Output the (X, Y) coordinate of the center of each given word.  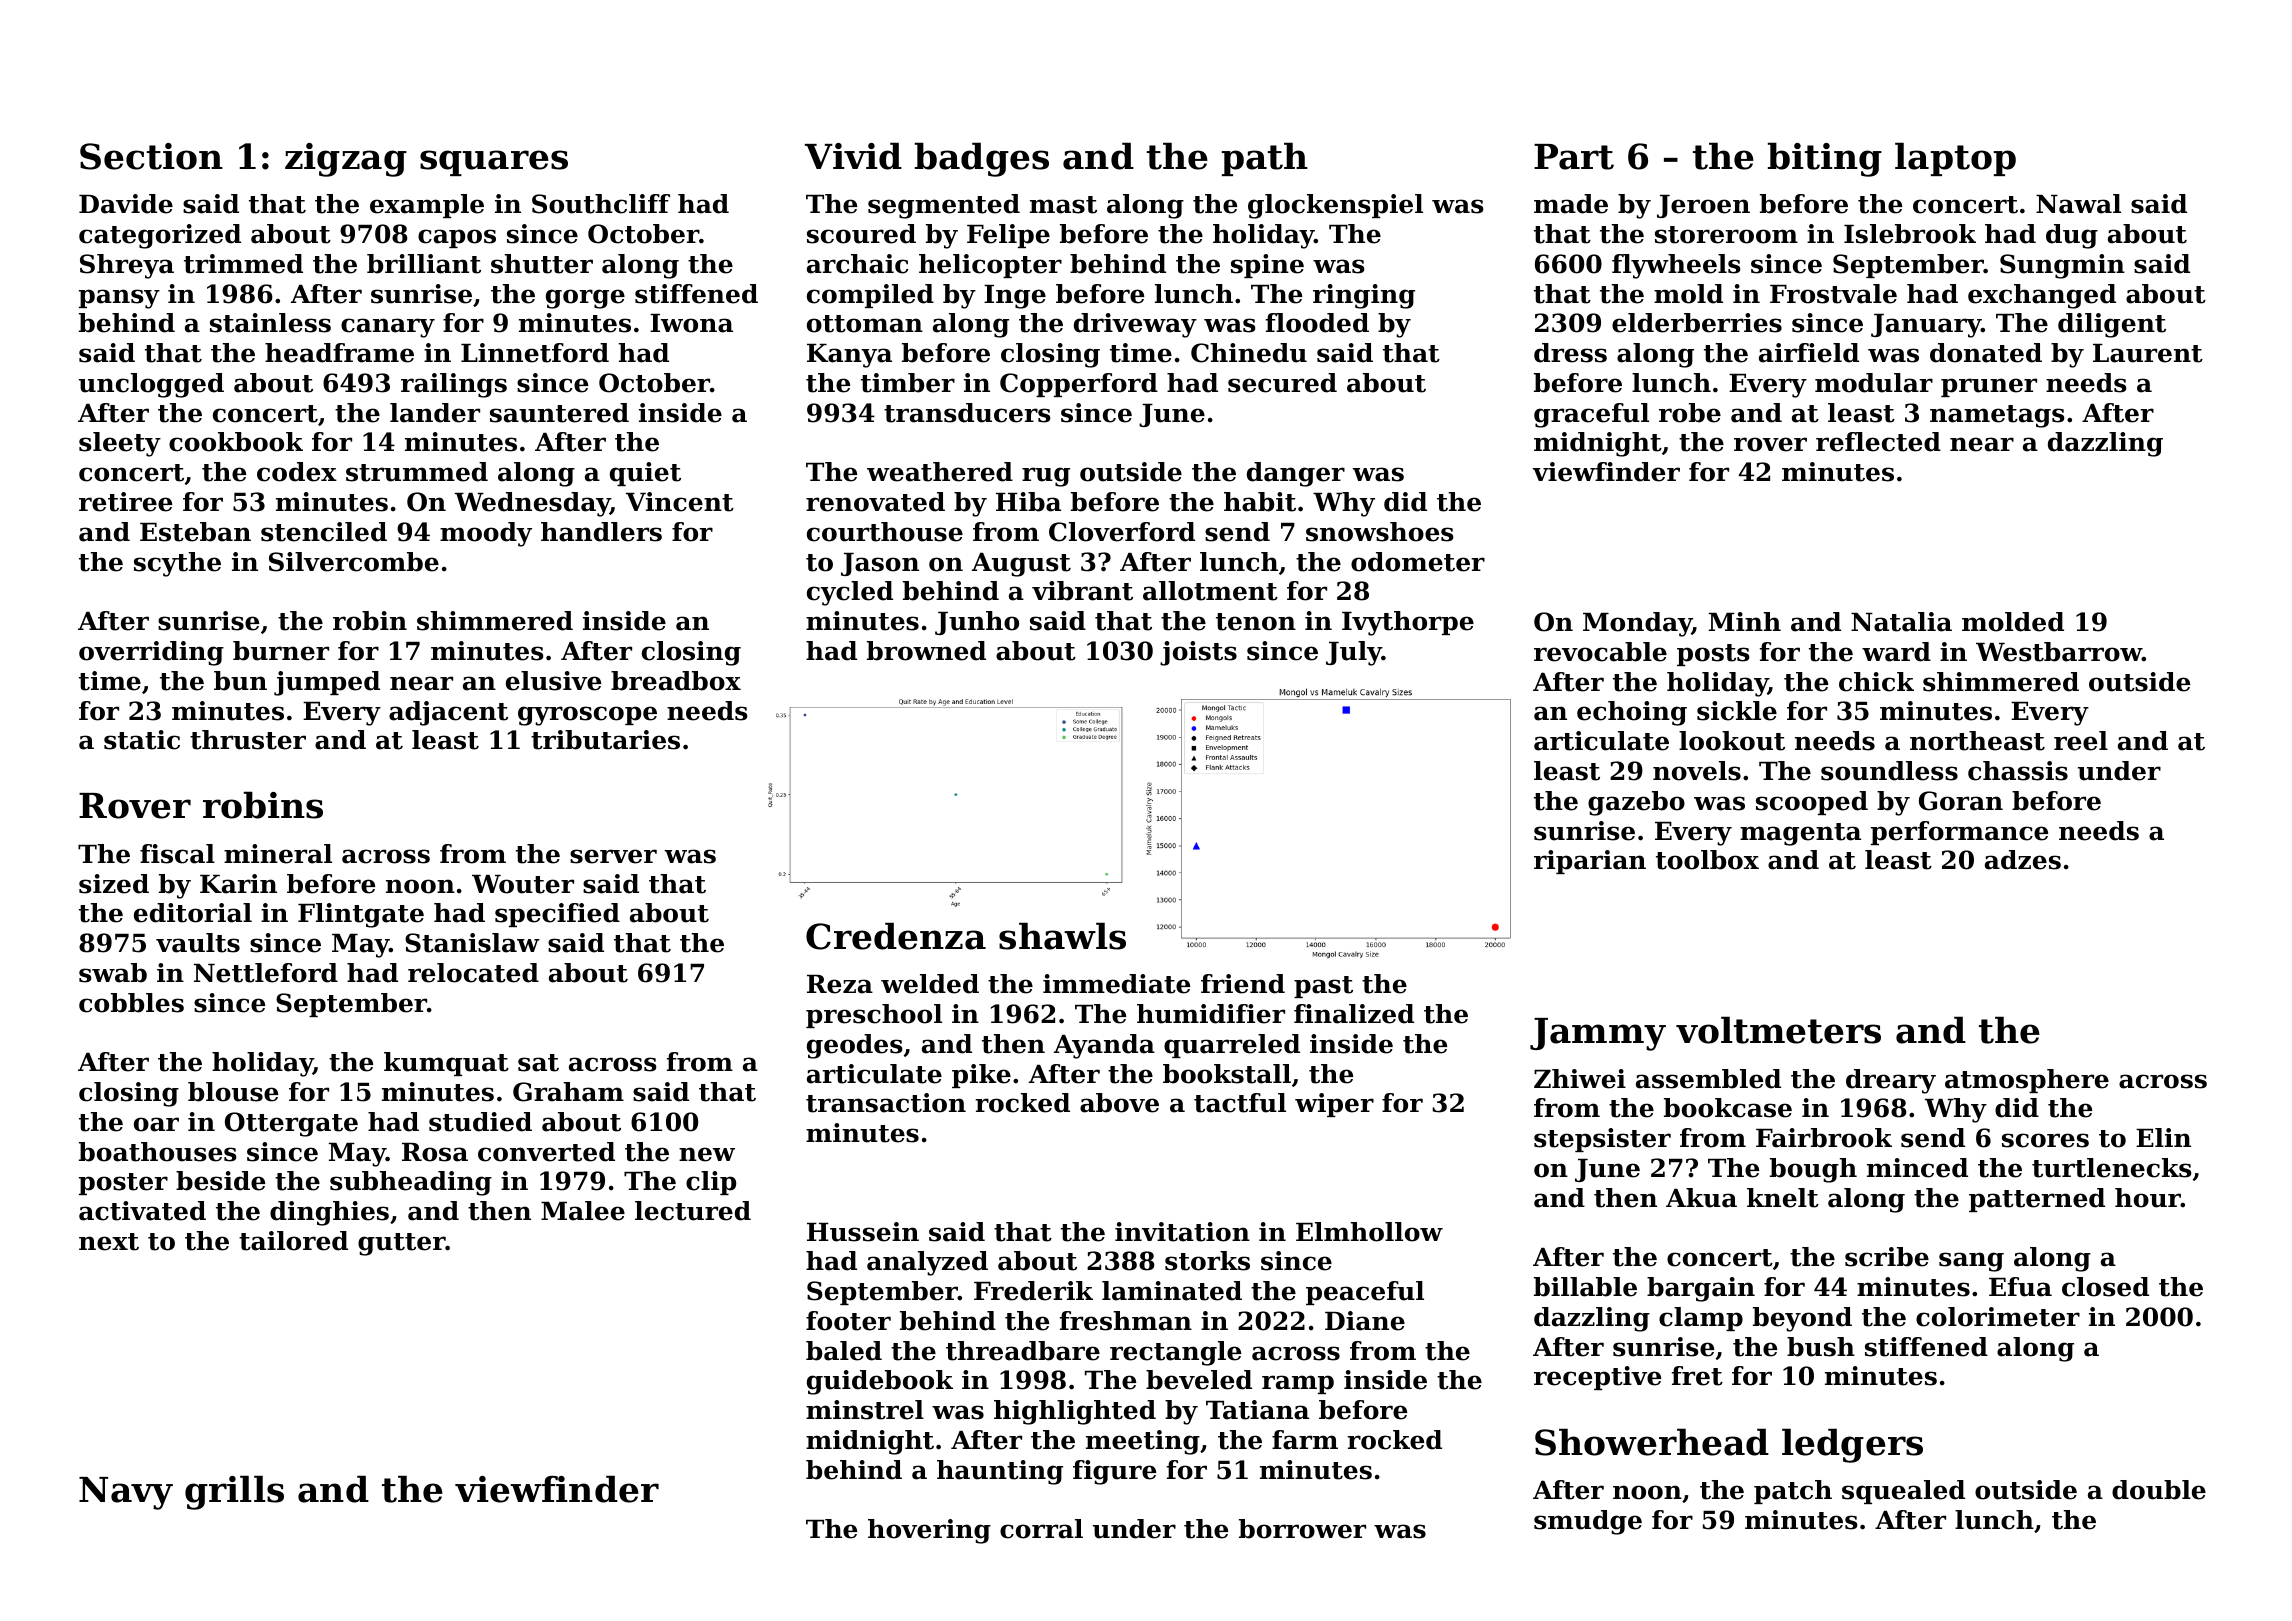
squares (494, 163)
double (2159, 1490)
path (1265, 159)
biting (1825, 159)
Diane (1365, 1321)
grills (234, 1492)
